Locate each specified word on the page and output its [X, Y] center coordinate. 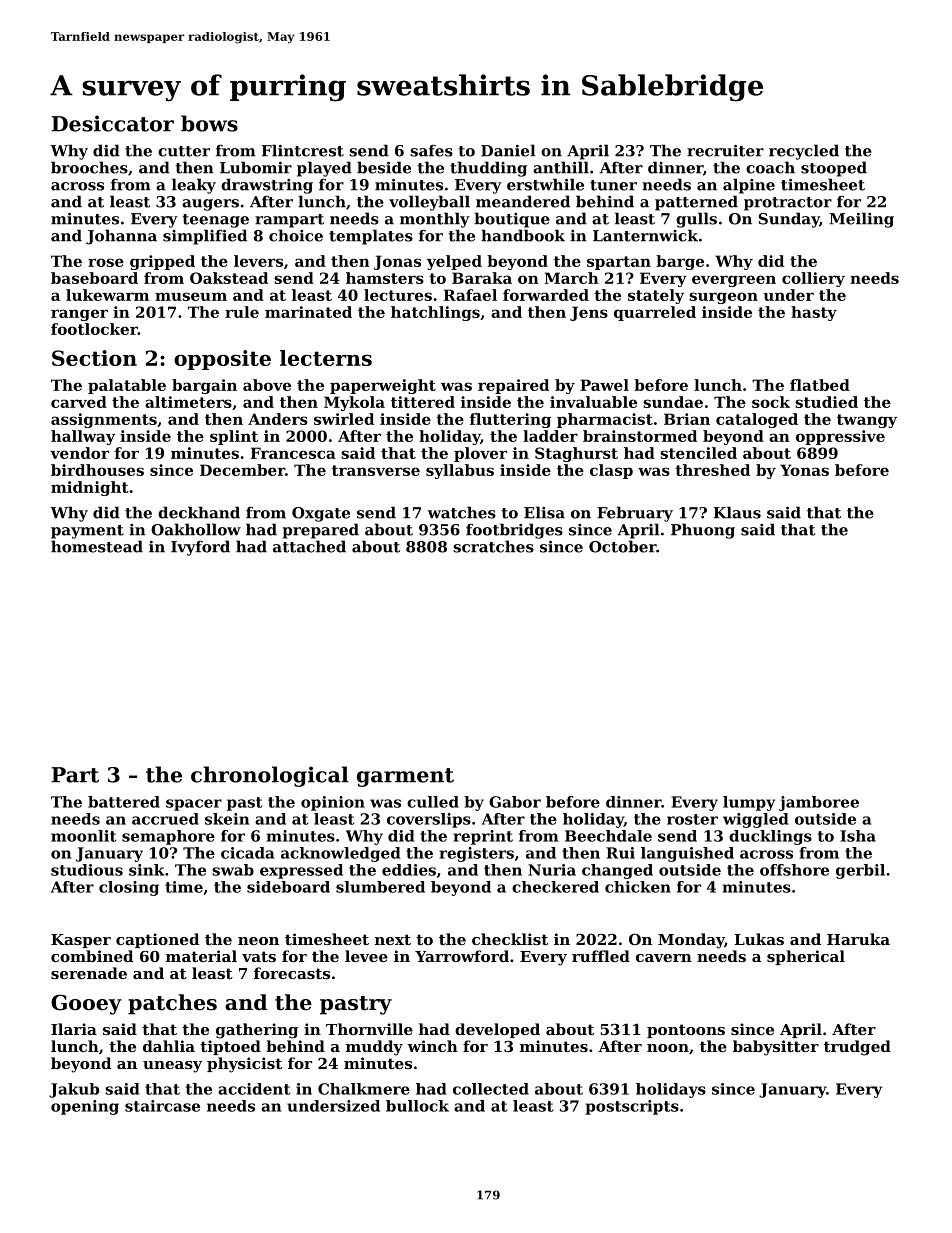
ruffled [601, 956]
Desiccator [112, 123]
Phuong [703, 531]
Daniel [508, 150]
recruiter [725, 151]
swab [233, 870]
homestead [97, 546]
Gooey [86, 1004]
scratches [493, 546]
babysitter [776, 1048]
